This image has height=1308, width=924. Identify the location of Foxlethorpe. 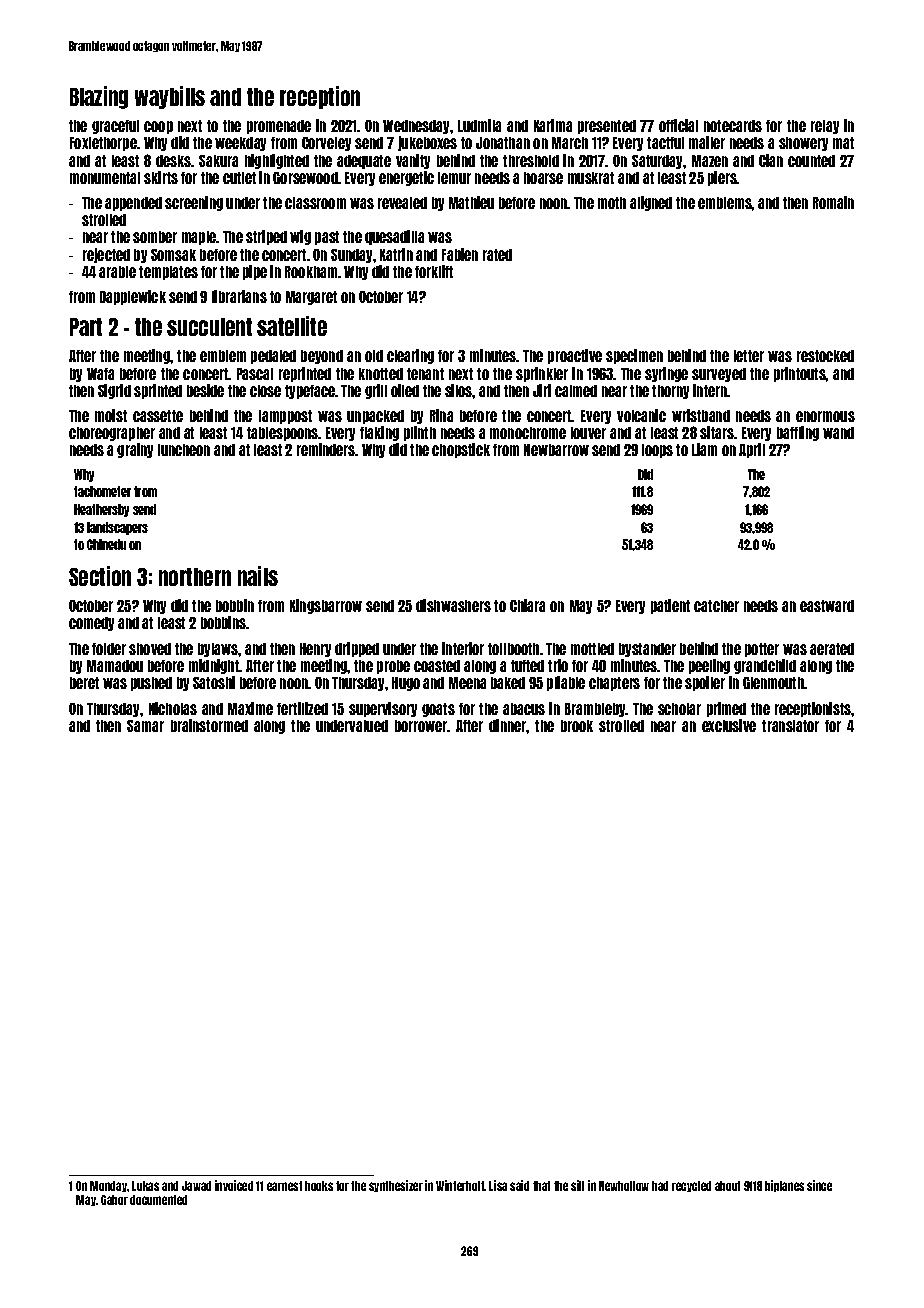
(103, 144).
